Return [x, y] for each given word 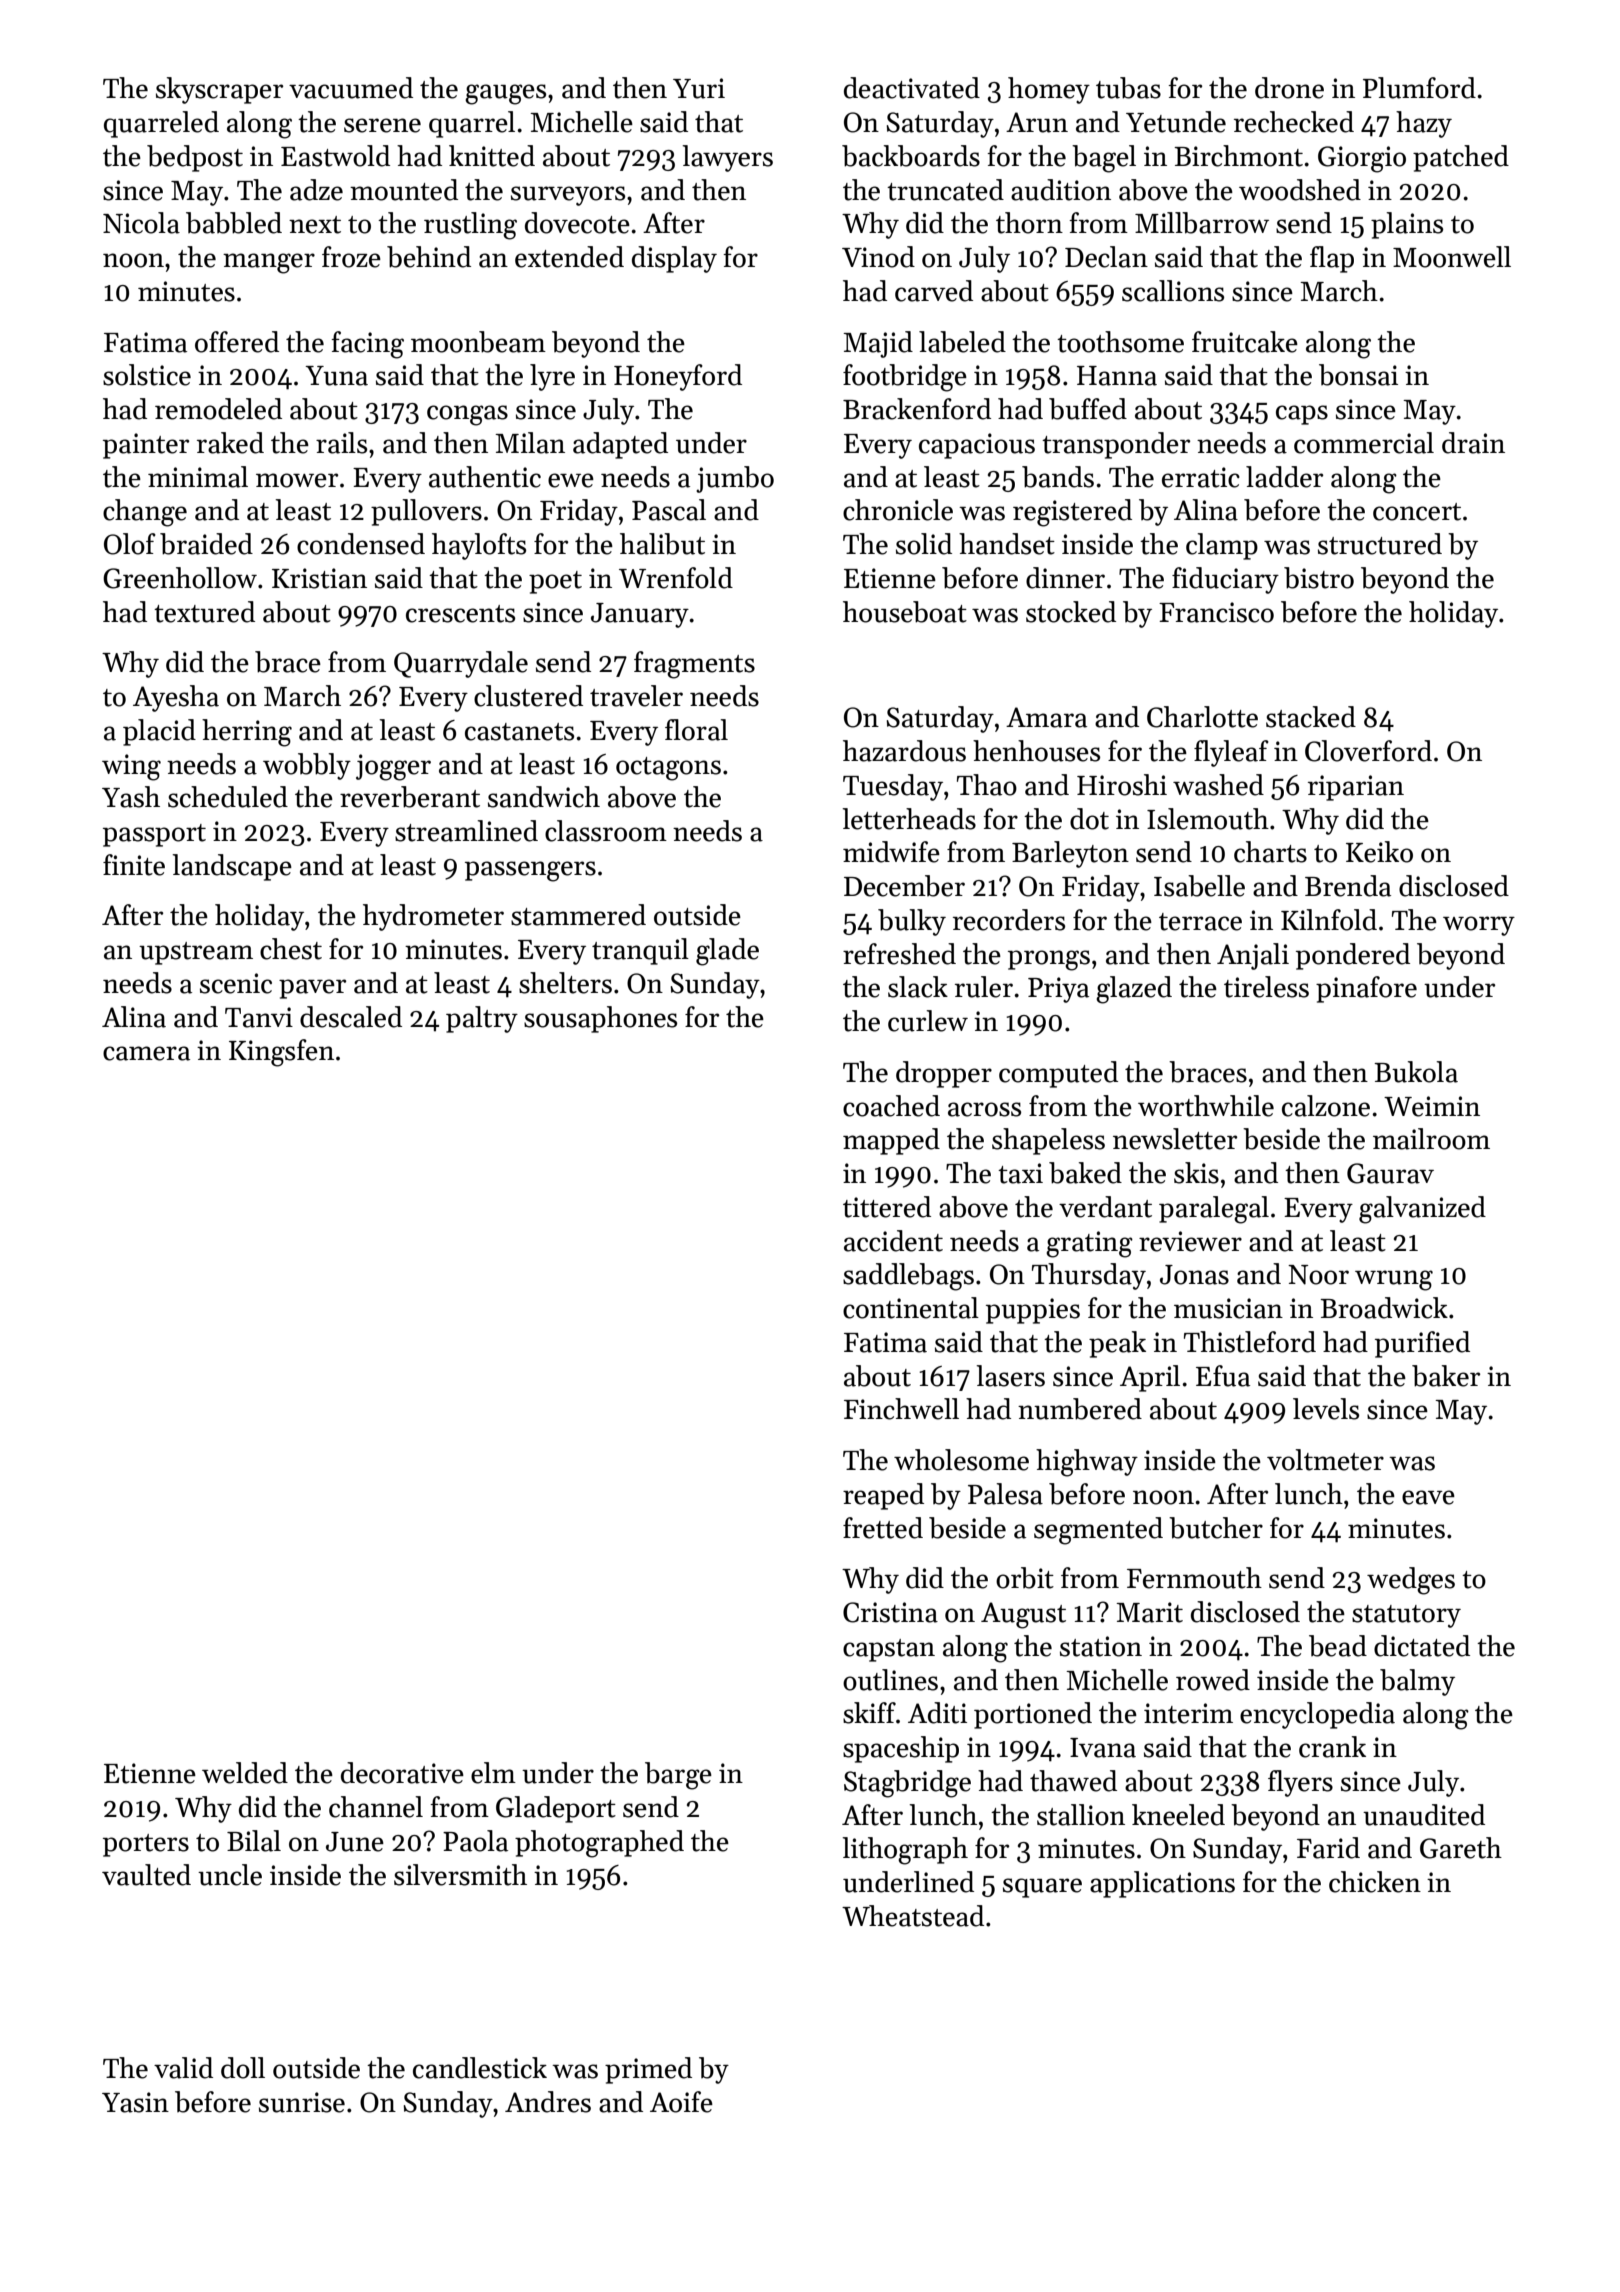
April [1150, 1378]
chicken [1375, 1882]
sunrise [302, 2102]
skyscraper [219, 90]
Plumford [1419, 88]
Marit [1149, 1612]
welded [245, 1773]
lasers [1010, 1376]
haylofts [479, 546]
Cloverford [1368, 751]
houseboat [905, 612]
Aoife [681, 2102]
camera [146, 1053]
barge [678, 1776]
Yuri [699, 88]
